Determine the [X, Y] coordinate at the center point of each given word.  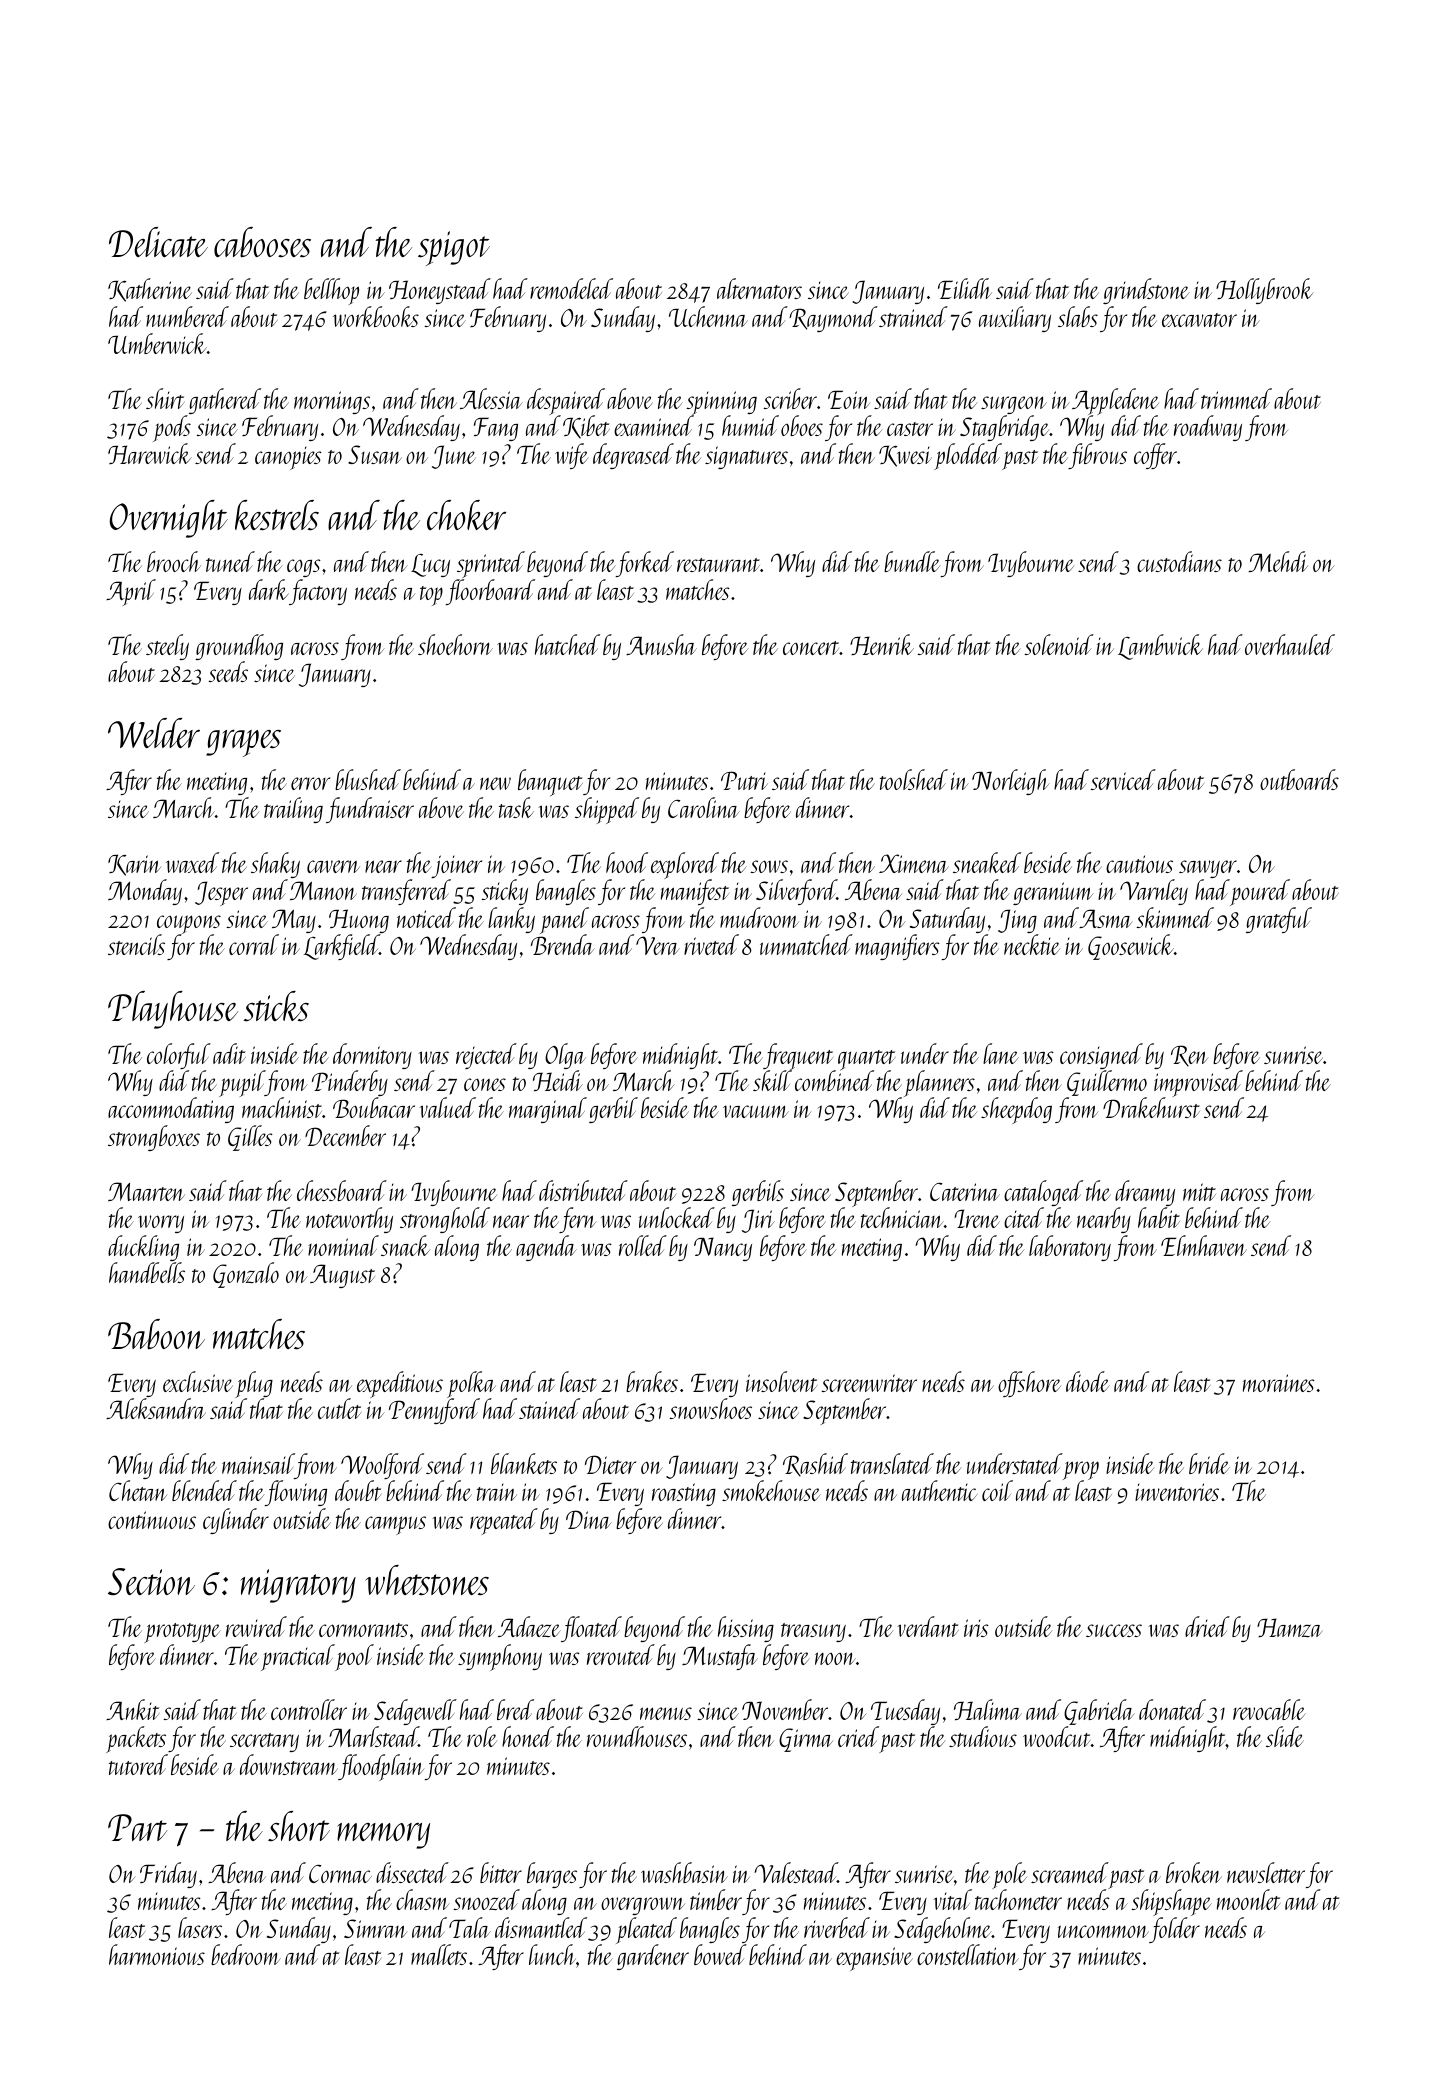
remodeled [571, 288]
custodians [1179, 561]
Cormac [340, 1874]
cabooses [262, 242]
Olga [565, 1056]
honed [528, 1736]
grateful [1279, 920]
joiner [457, 866]
